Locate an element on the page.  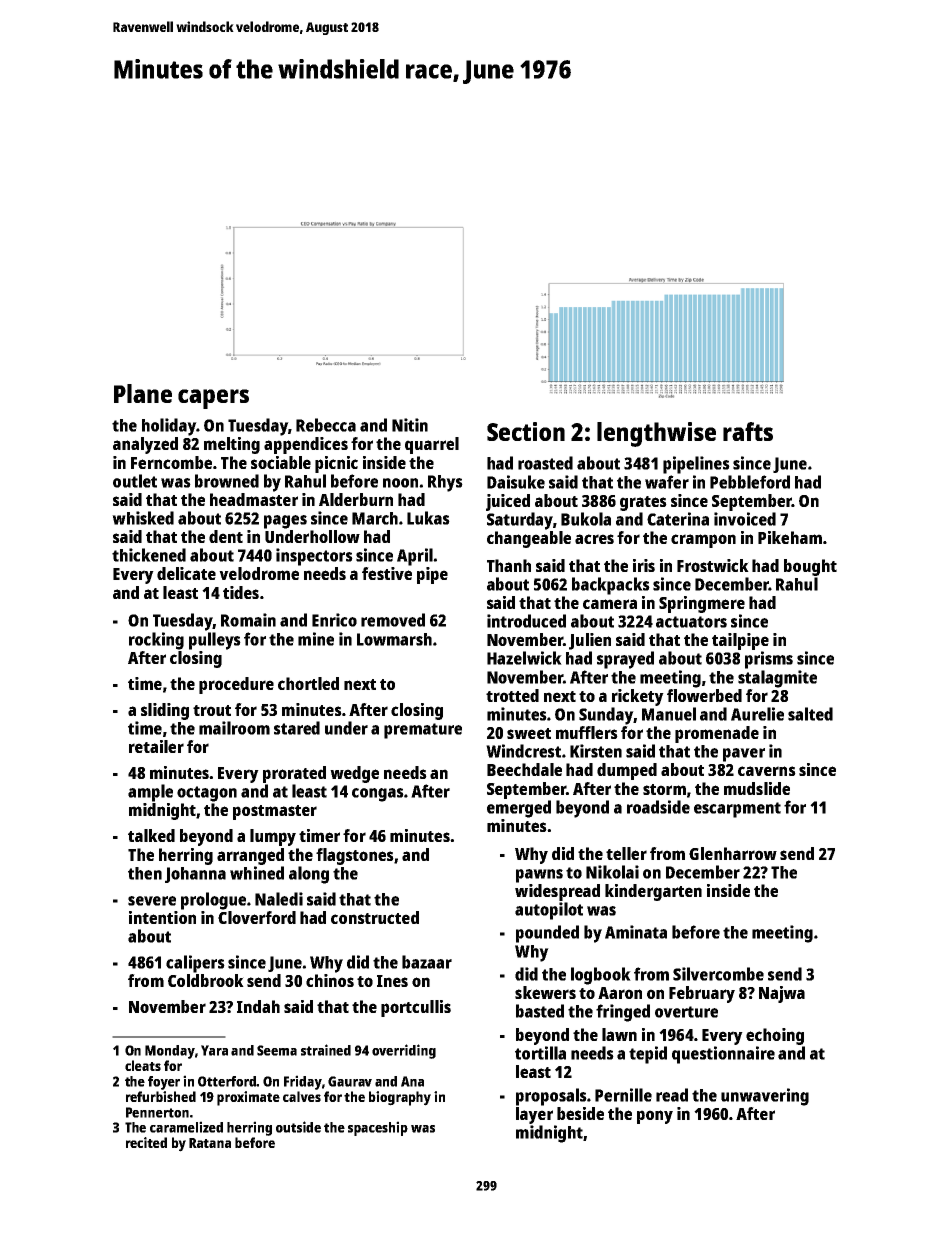
rafts is located at coordinates (748, 431).
